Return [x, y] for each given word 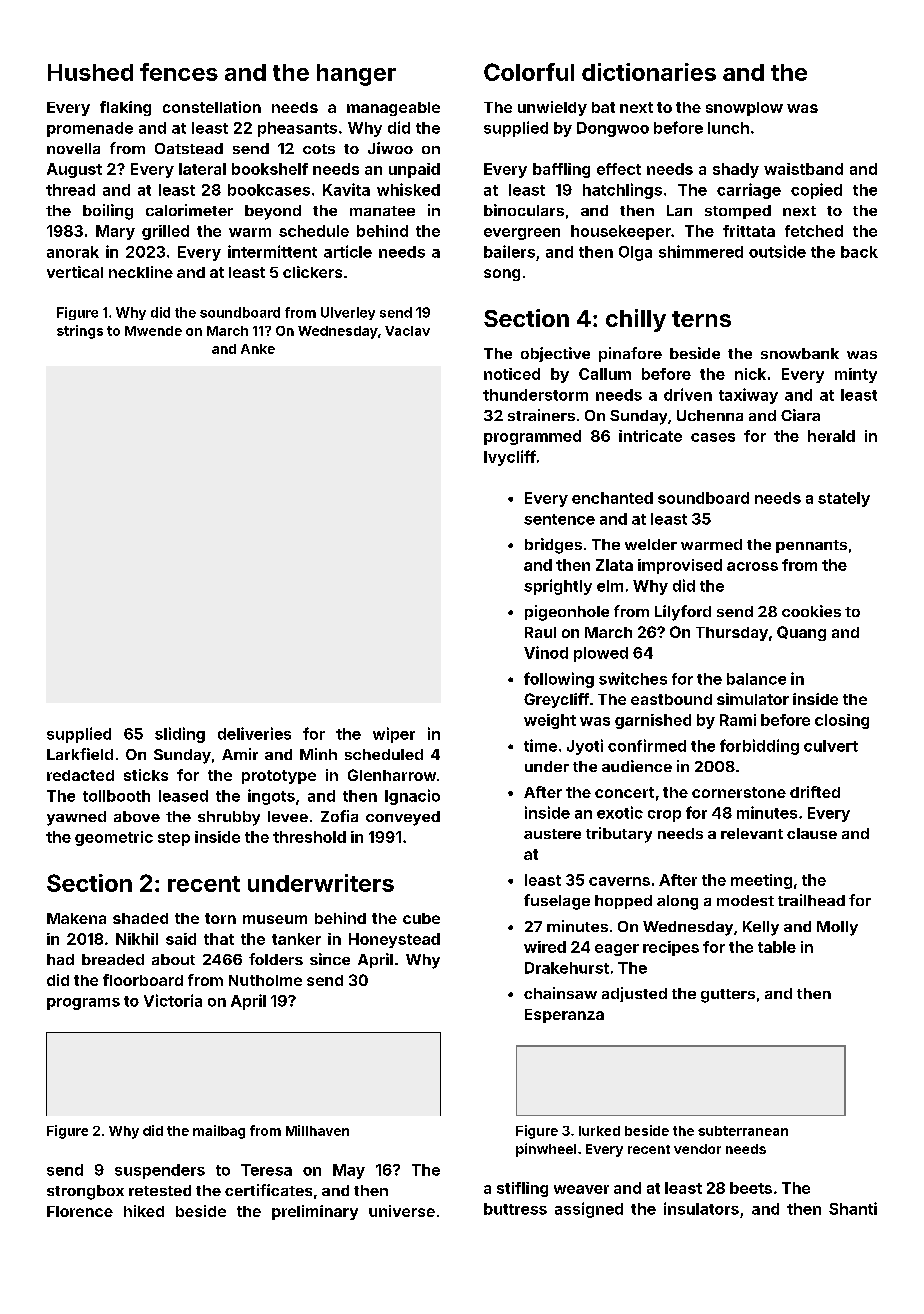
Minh [318, 754]
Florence [80, 1211]
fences [179, 72]
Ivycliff [510, 458]
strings [80, 332]
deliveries [254, 733]
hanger [356, 75]
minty [856, 375]
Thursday [732, 634]
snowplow [744, 109]
